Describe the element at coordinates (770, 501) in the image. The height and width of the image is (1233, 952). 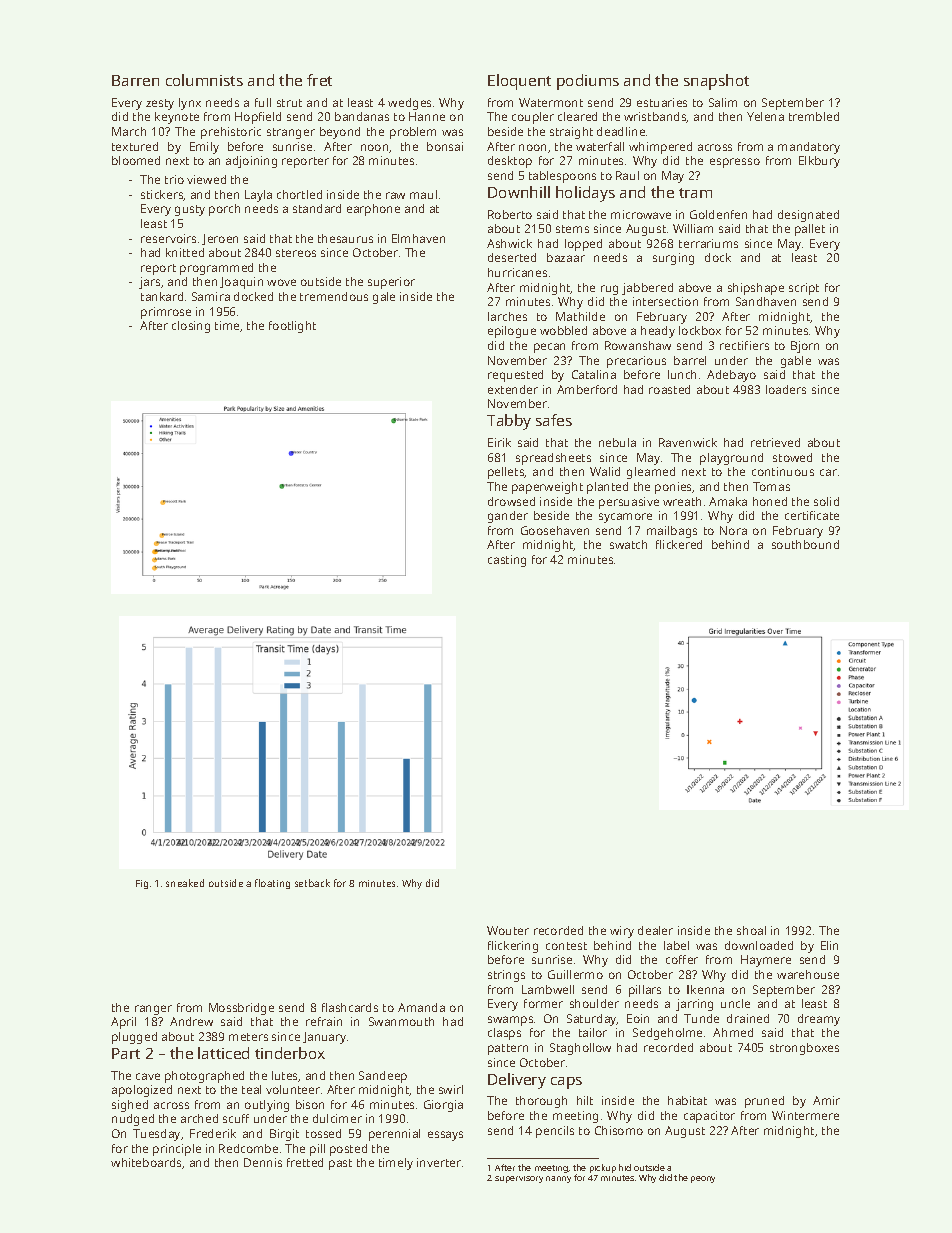
I see `honed` at that location.
